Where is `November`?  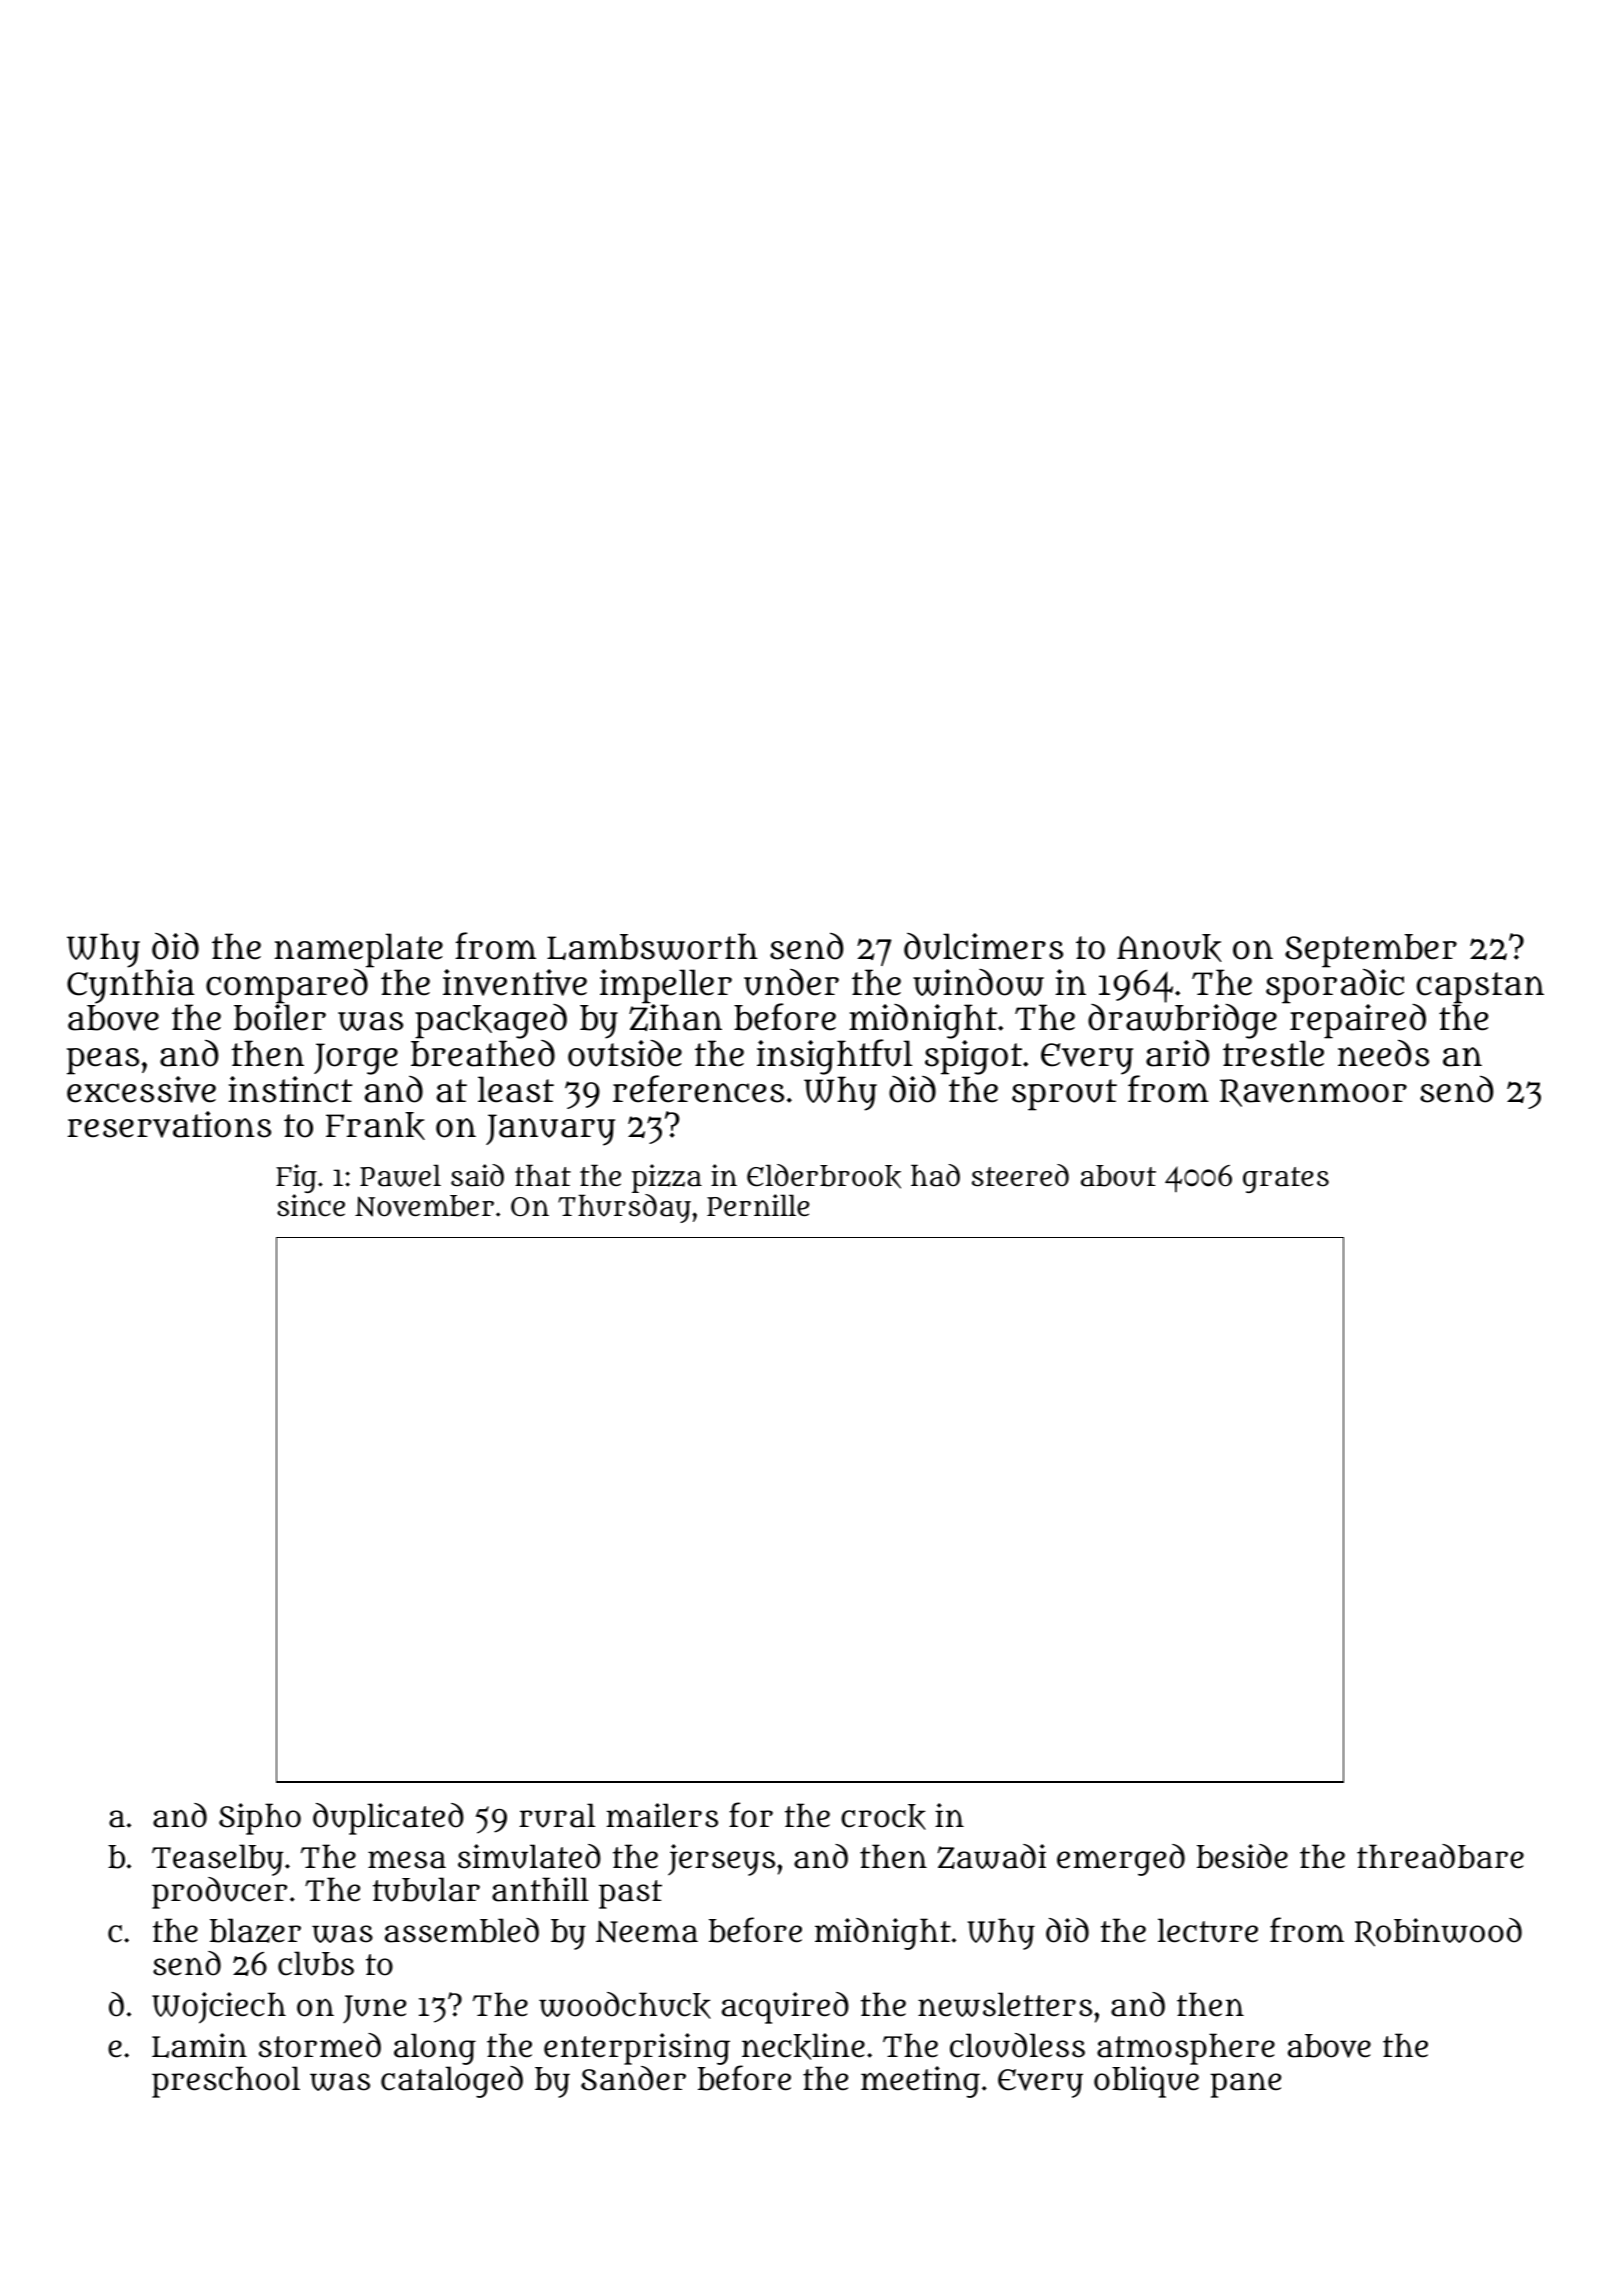
November is located at coordinates (424, 1206).
